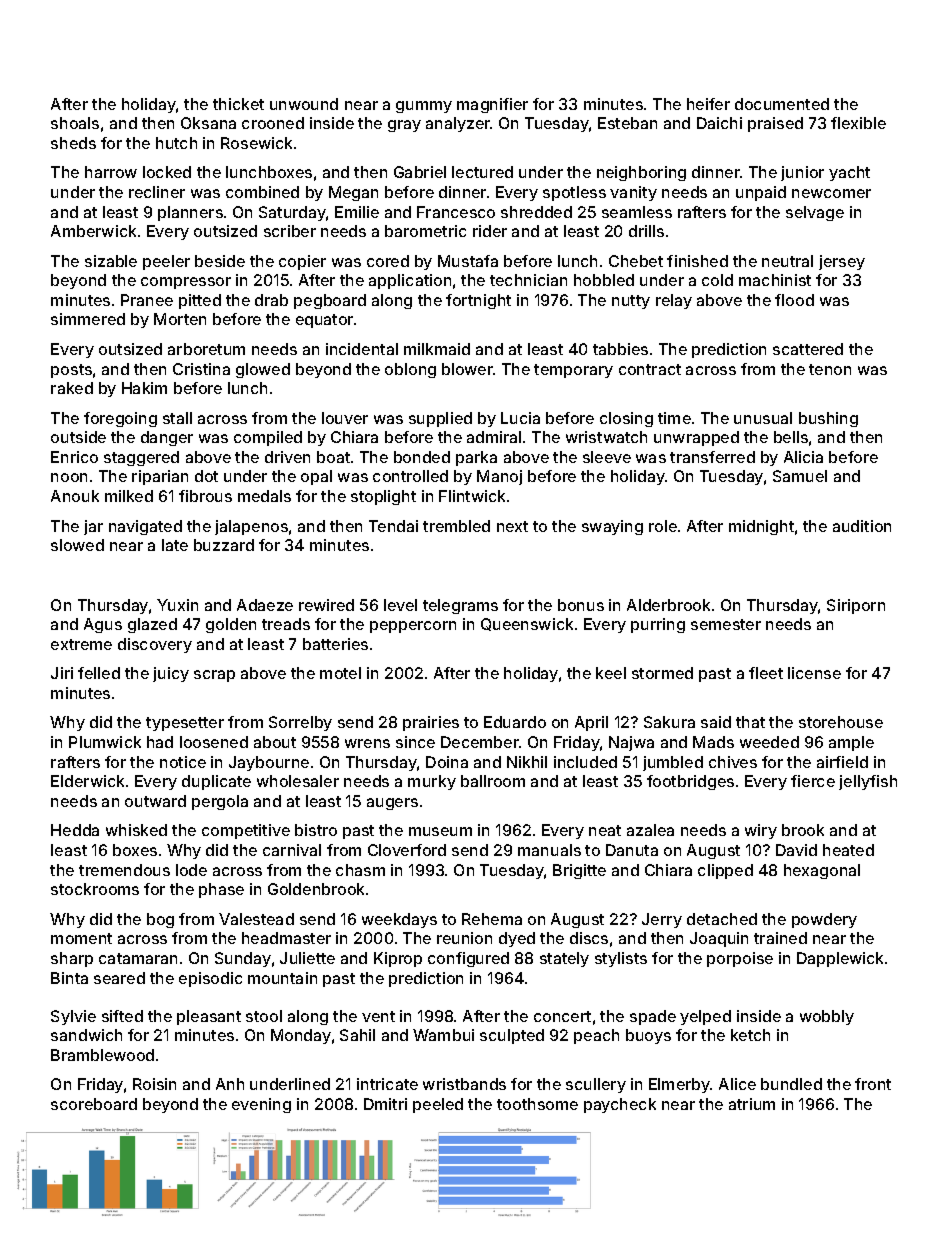 The height and width of the page is (1233, 952). What do you see at coordinates (431, 723) in the page?
I see `prairies` at bounding box center [431, 723].
